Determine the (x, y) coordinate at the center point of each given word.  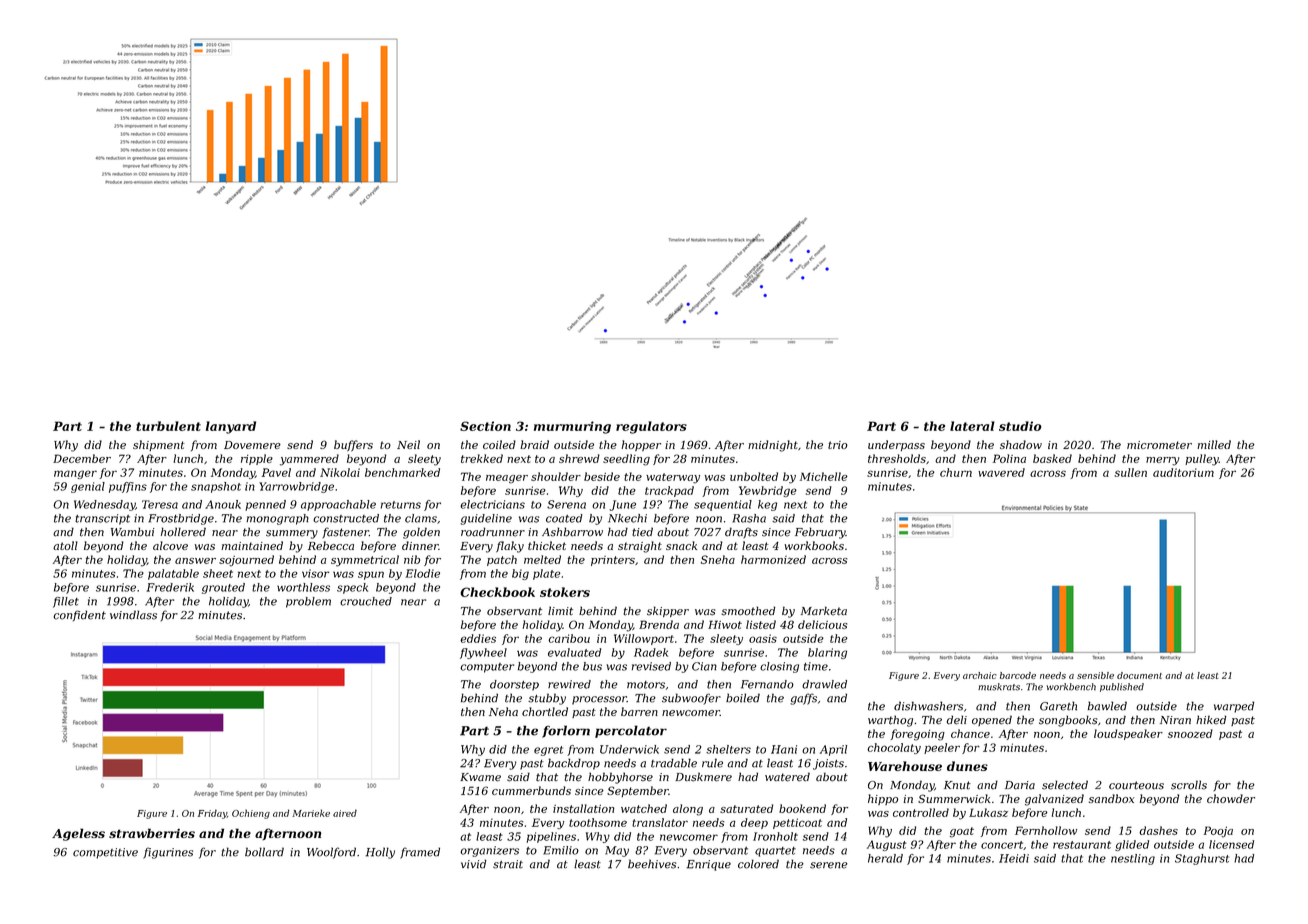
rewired (569, 684)
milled (1214, 444)
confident (80, 615)
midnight (773, 446)
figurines (168, 853)
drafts (741, 532)
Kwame (480, 777)
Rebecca (331, 545)
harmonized (773, 559)
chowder (1231, 798)
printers (613, 561)
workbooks (814, 545)
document (1139, 675)
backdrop (574, 764)
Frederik (170, 587)
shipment (159, 445)
